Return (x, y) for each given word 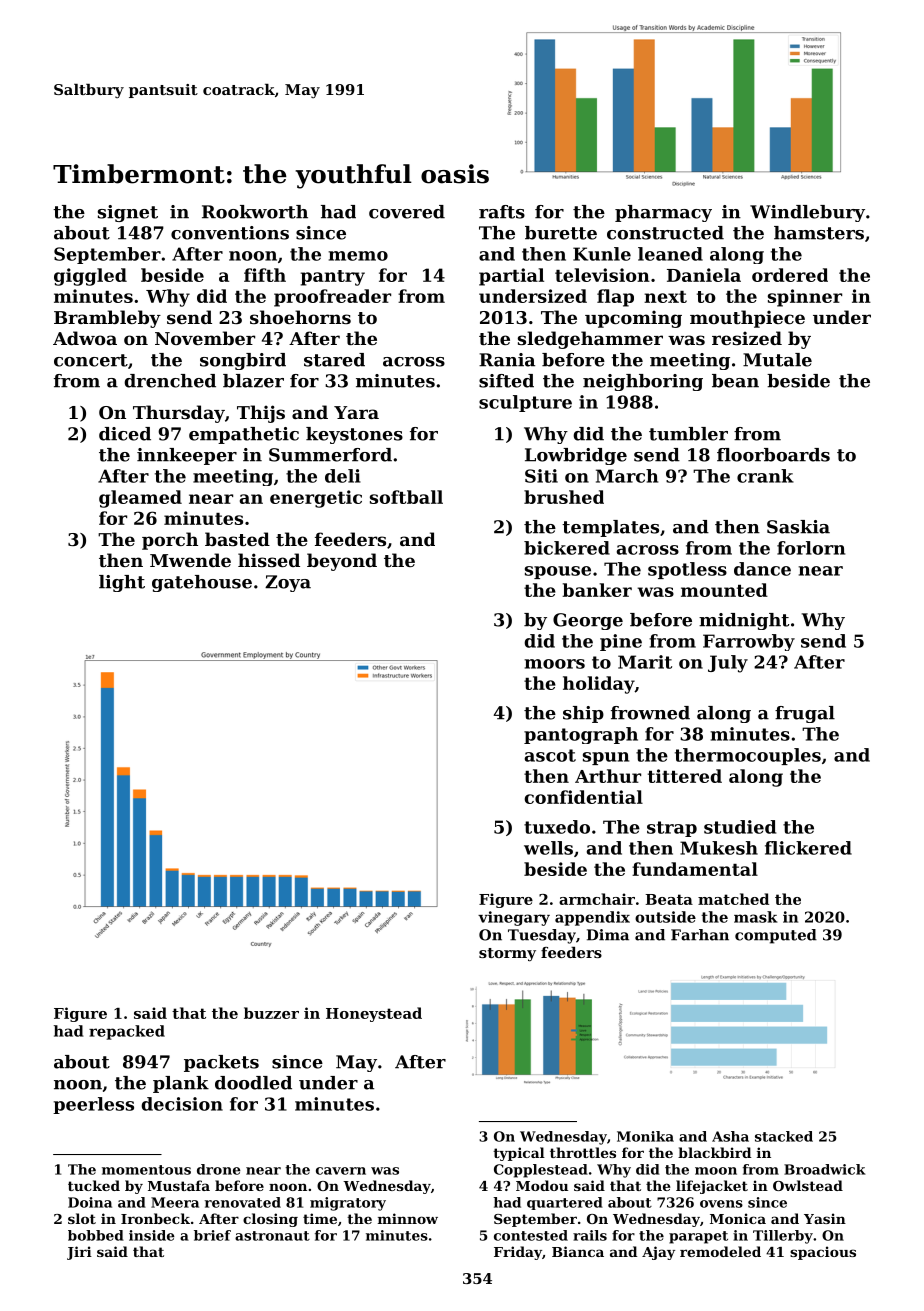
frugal (805, 714)
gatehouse (202, 583)
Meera (175, 1202)
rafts (502, 212)
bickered (567, 548)
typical (519, 1154)
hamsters (819, 233)
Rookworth (255, 212)
